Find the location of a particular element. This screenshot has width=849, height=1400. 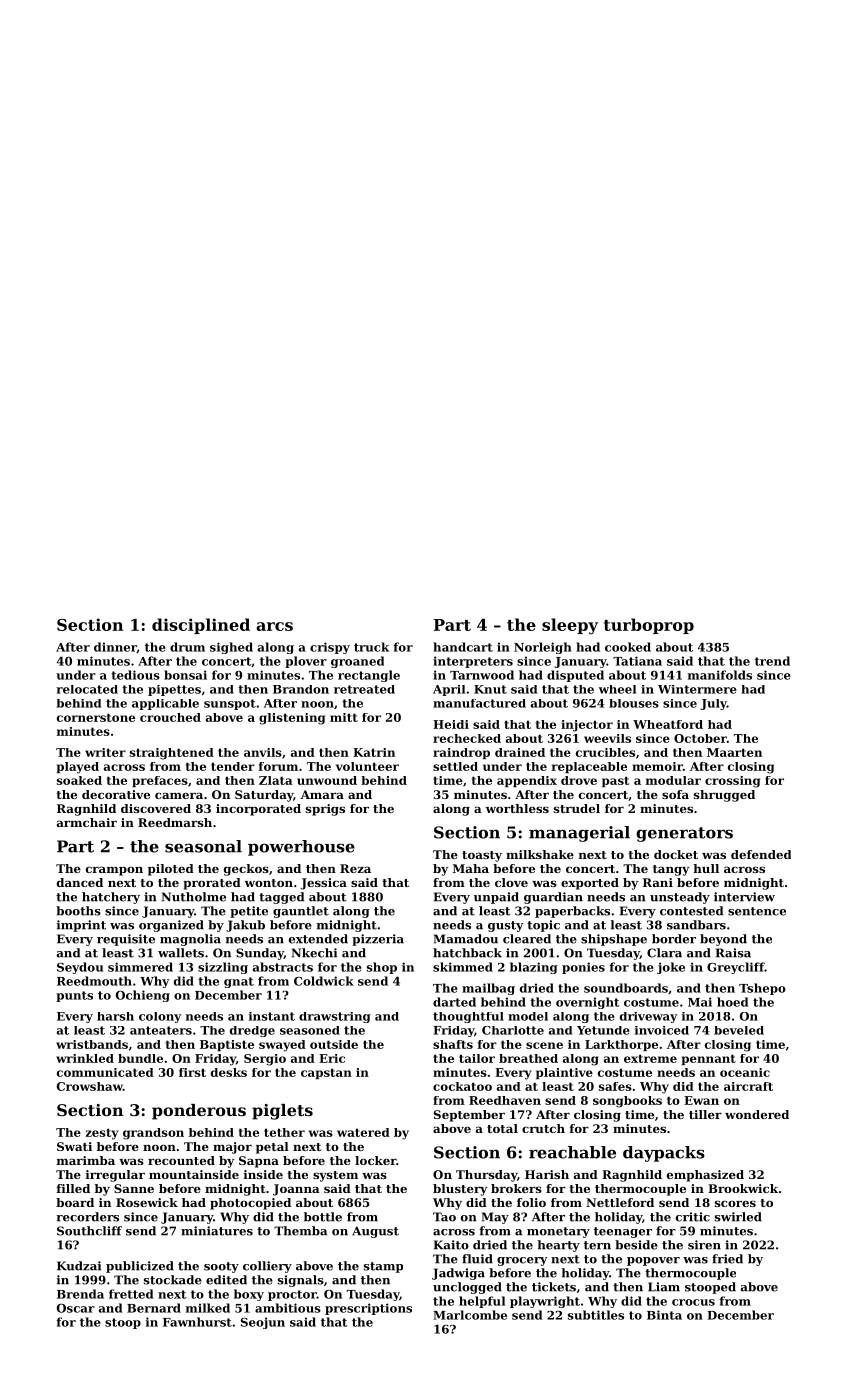

September is located at coordinates (469, 1116).
